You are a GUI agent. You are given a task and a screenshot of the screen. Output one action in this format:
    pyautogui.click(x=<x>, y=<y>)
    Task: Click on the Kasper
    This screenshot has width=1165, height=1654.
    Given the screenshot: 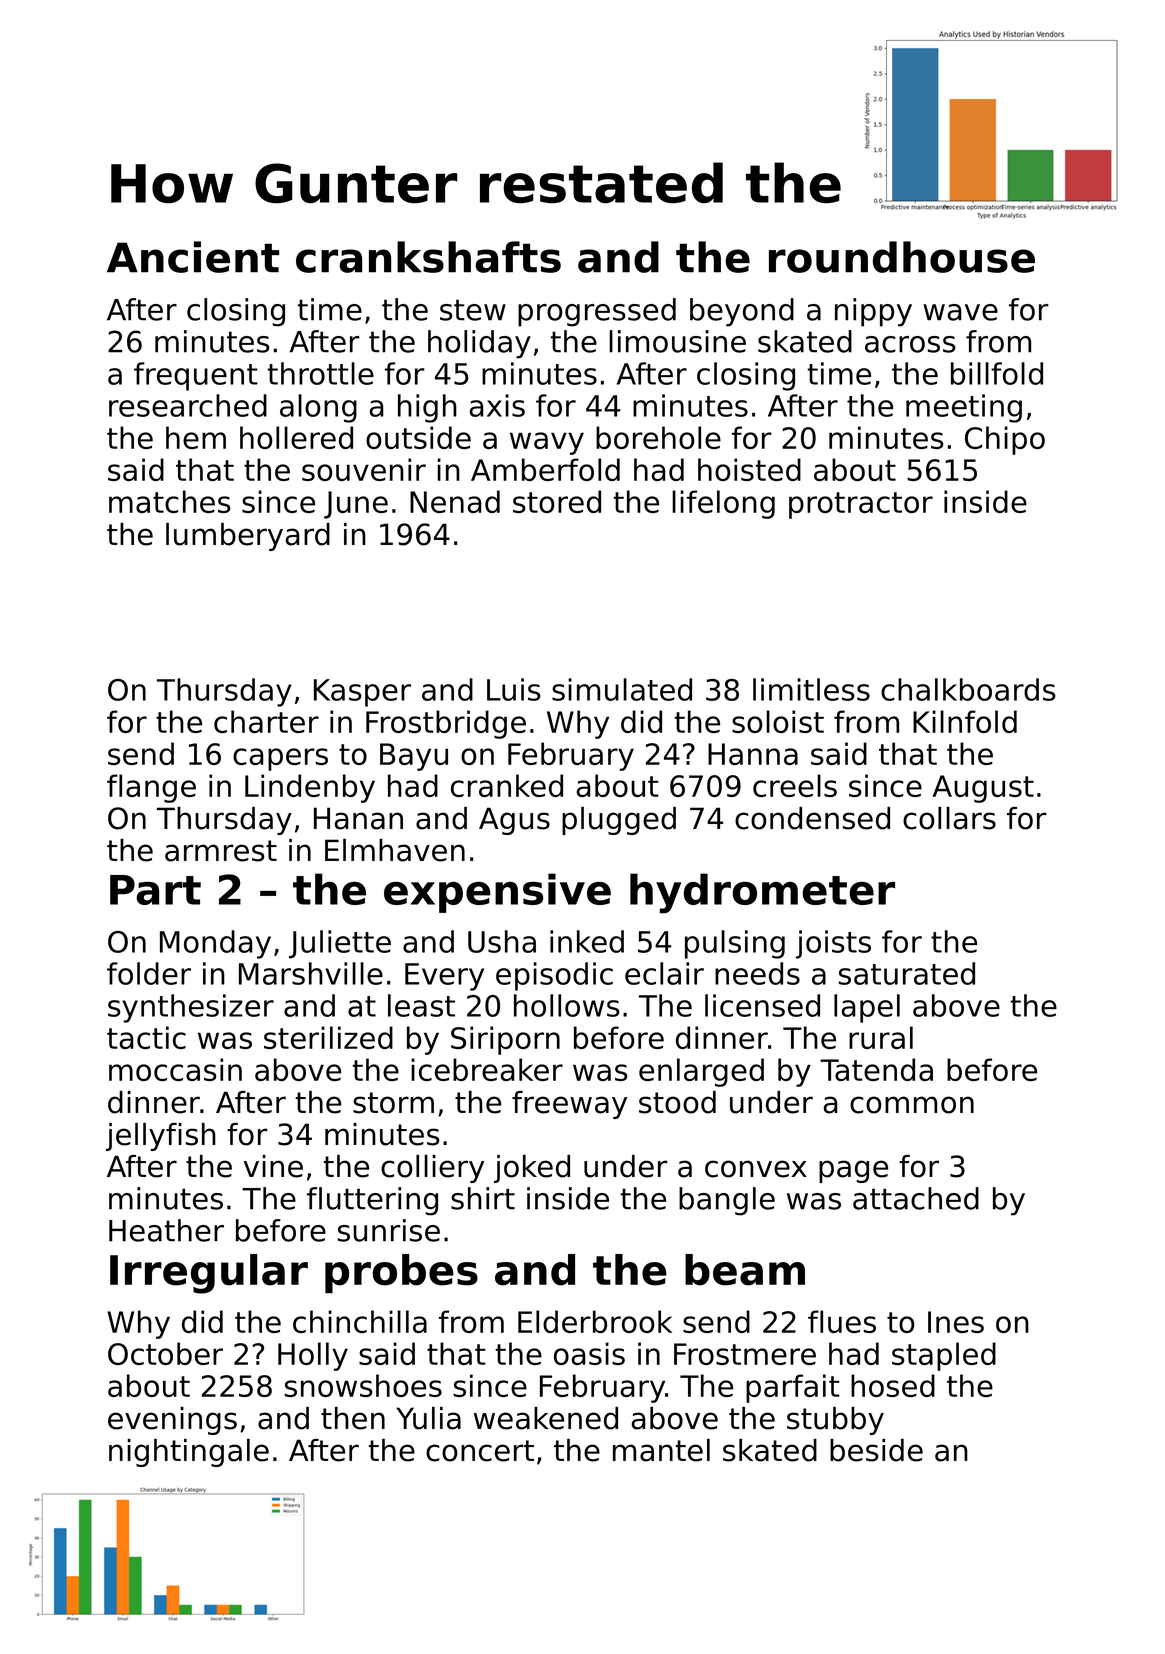 What is the action you would take?
    pyautogui.click(x=362, y=693)
